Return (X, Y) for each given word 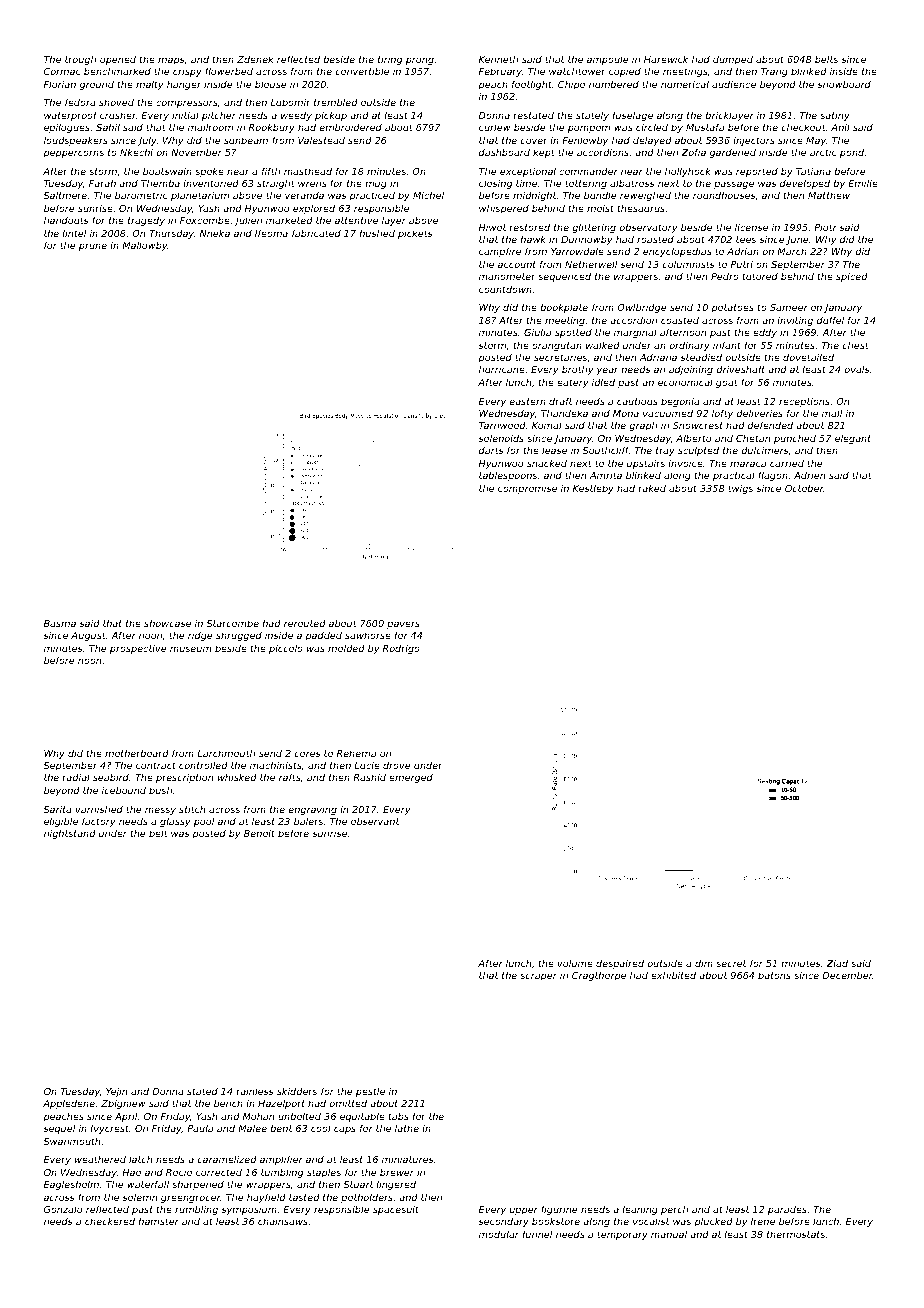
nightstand (70, 834)
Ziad (837, 963)
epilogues (67, 128)
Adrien (809, 475)
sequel (59, 1129)
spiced (852, 277)
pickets (415, 234)
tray (665, 451)
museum (190, 649)
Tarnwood (502, 425)
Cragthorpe (599, 976)
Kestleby (593, 489)
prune (93, 247)
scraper (538, 977)
